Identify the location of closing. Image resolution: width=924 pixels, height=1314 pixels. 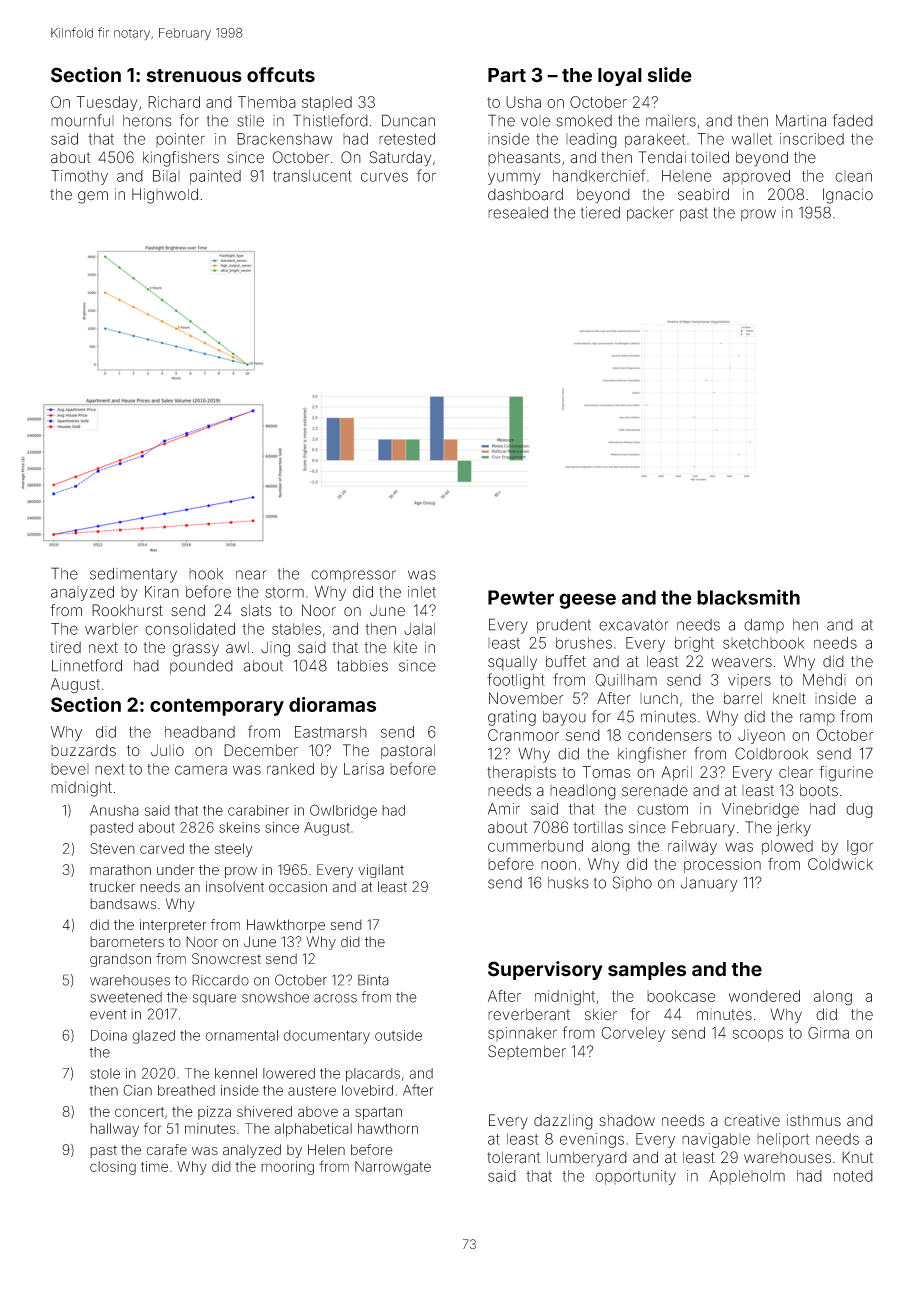
(113, 1168).
